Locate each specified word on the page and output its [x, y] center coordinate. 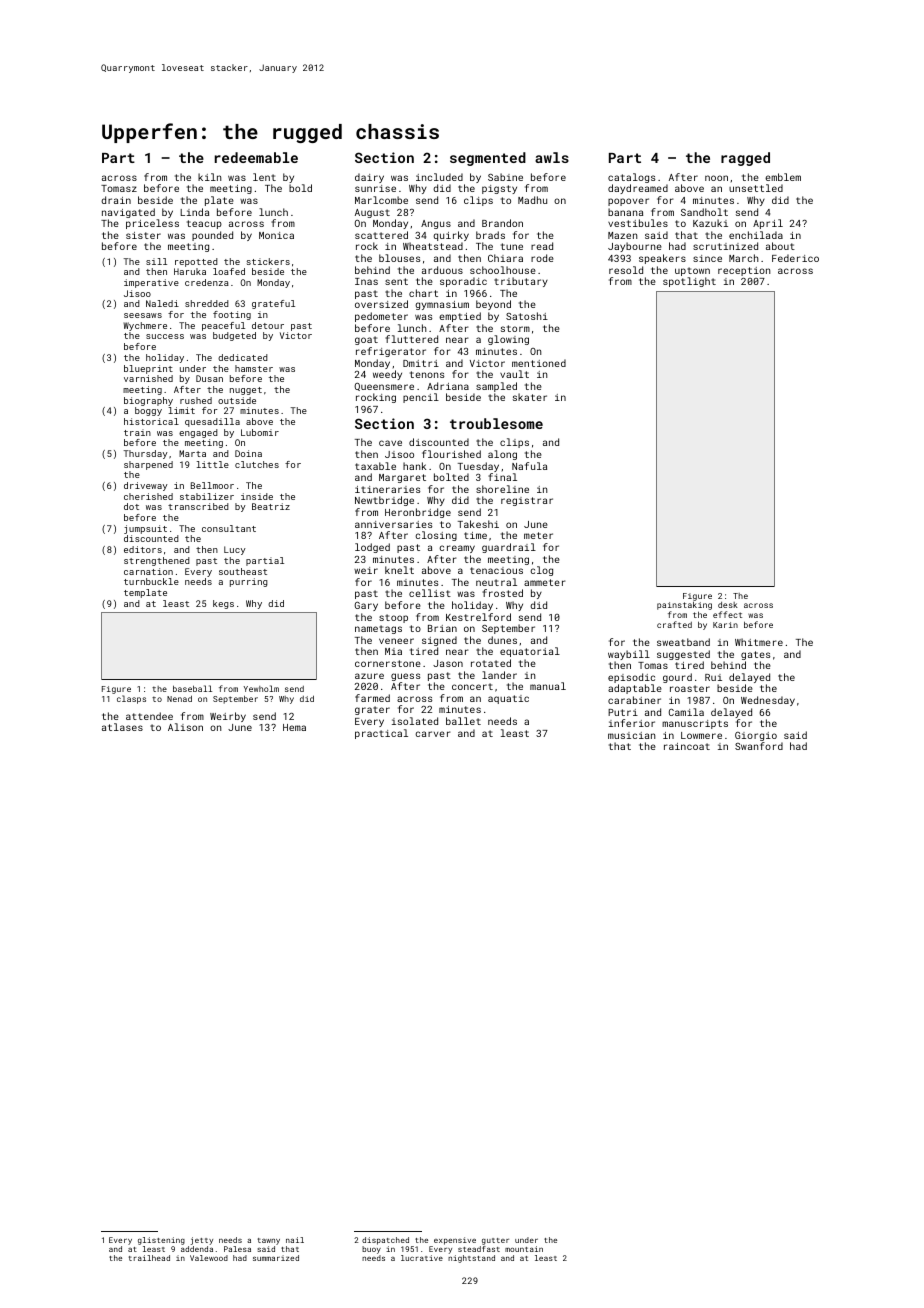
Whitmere [759, 642]
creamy [457, 549]
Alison [185, 727]
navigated [128, 213]
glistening [161, 1241]
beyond [493, 305]
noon [716, 178]
